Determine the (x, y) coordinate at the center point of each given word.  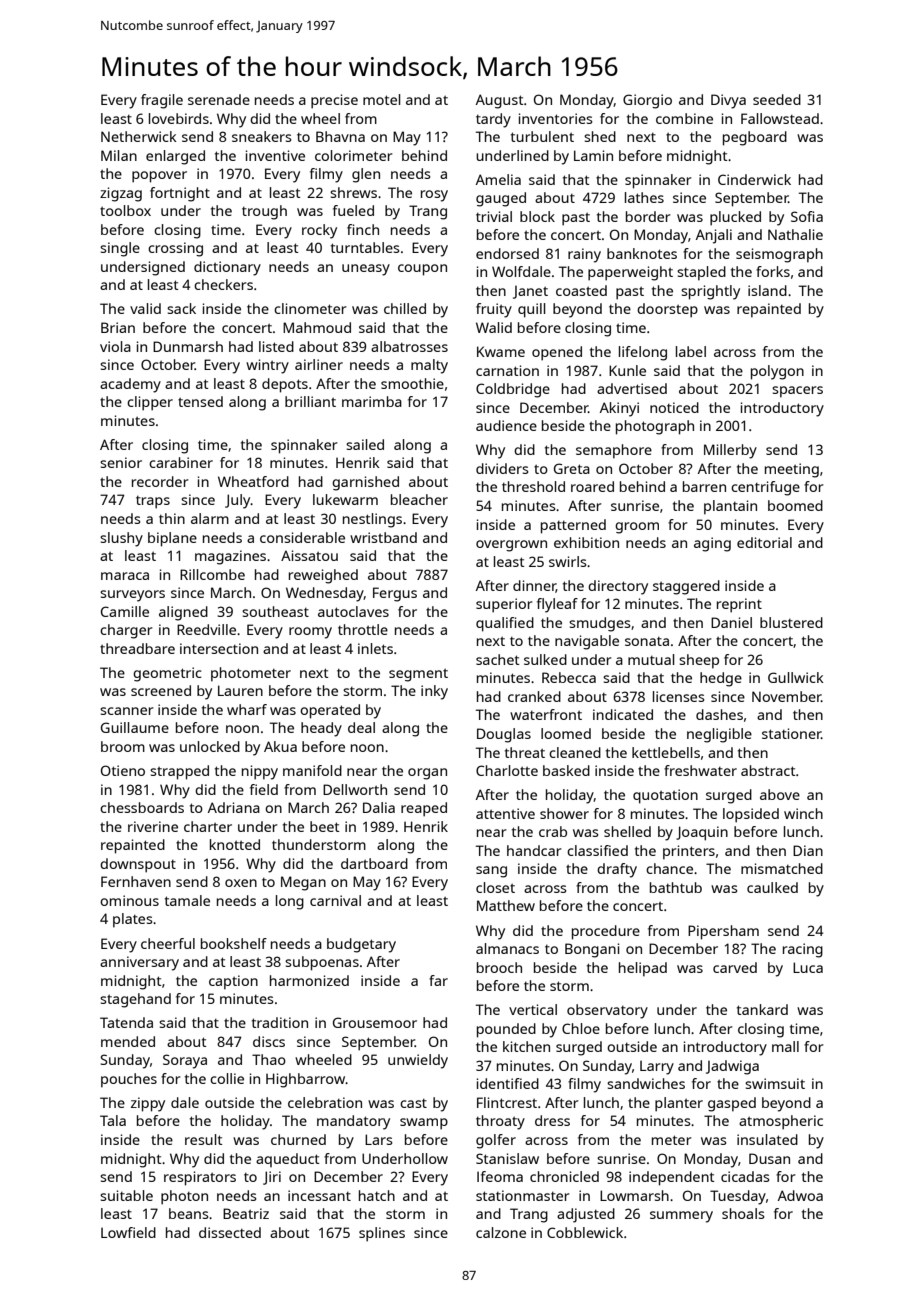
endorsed (507, 253)
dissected (230, 1232)
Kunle (627, 370)
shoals (743, 1213)
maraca (125, 576)
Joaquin (702, 833)
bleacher (419, 499)
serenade (219, 99)
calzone (501, 1232)
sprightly (710, 292)
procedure (606, 932)
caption (233, 982)
